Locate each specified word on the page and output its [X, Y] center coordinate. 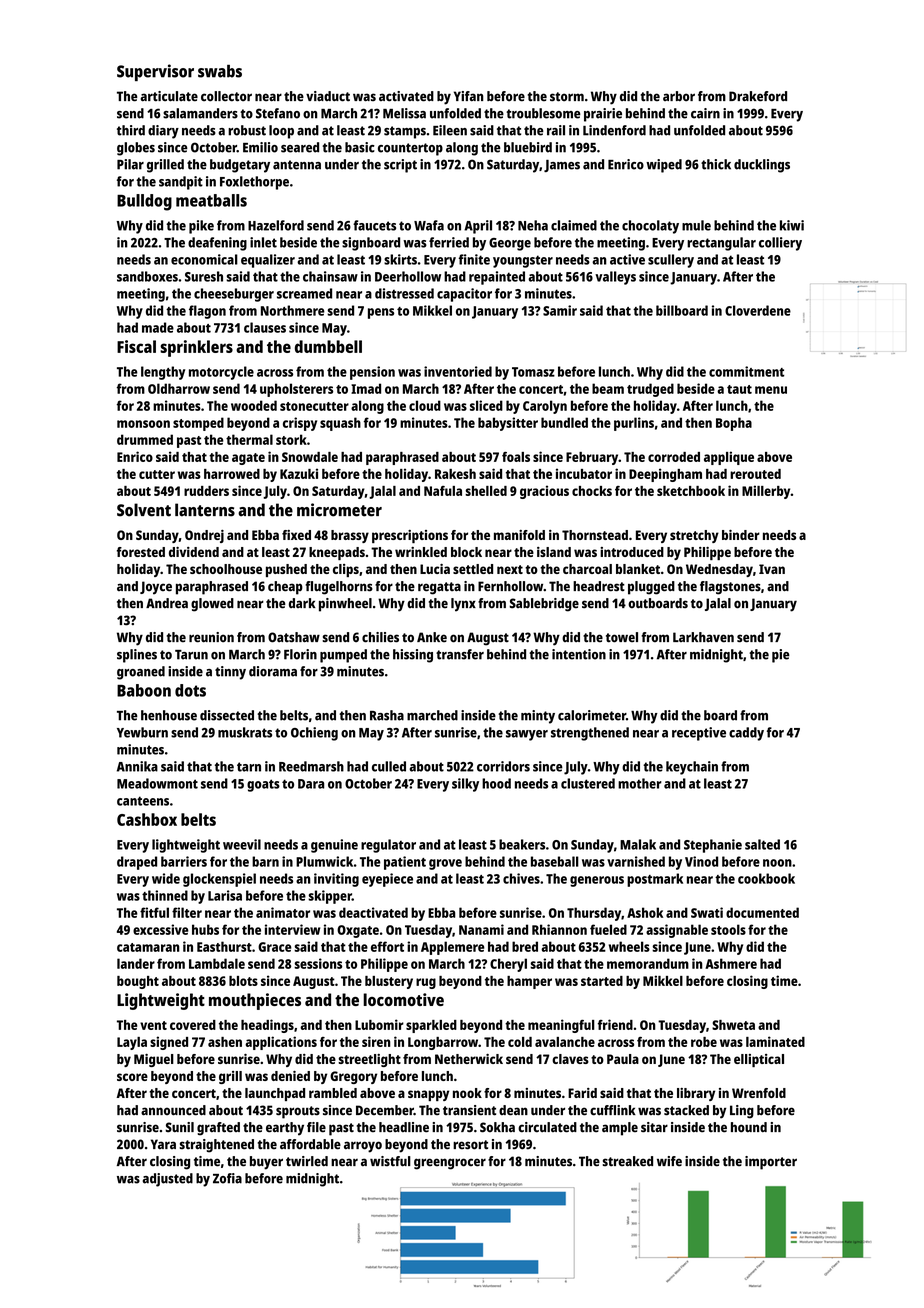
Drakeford [758, 96]
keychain [692, 768]
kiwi [792, 225]
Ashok [645, 912]
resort [470, 1145]
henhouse [169, 715]
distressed [404, 293]
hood [496, 783]
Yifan [468, 96]
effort [387, 946]
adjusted [168, 1180]
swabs [220, 71]
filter [187, 912]
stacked [686, 1110]
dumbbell [328, 346]
